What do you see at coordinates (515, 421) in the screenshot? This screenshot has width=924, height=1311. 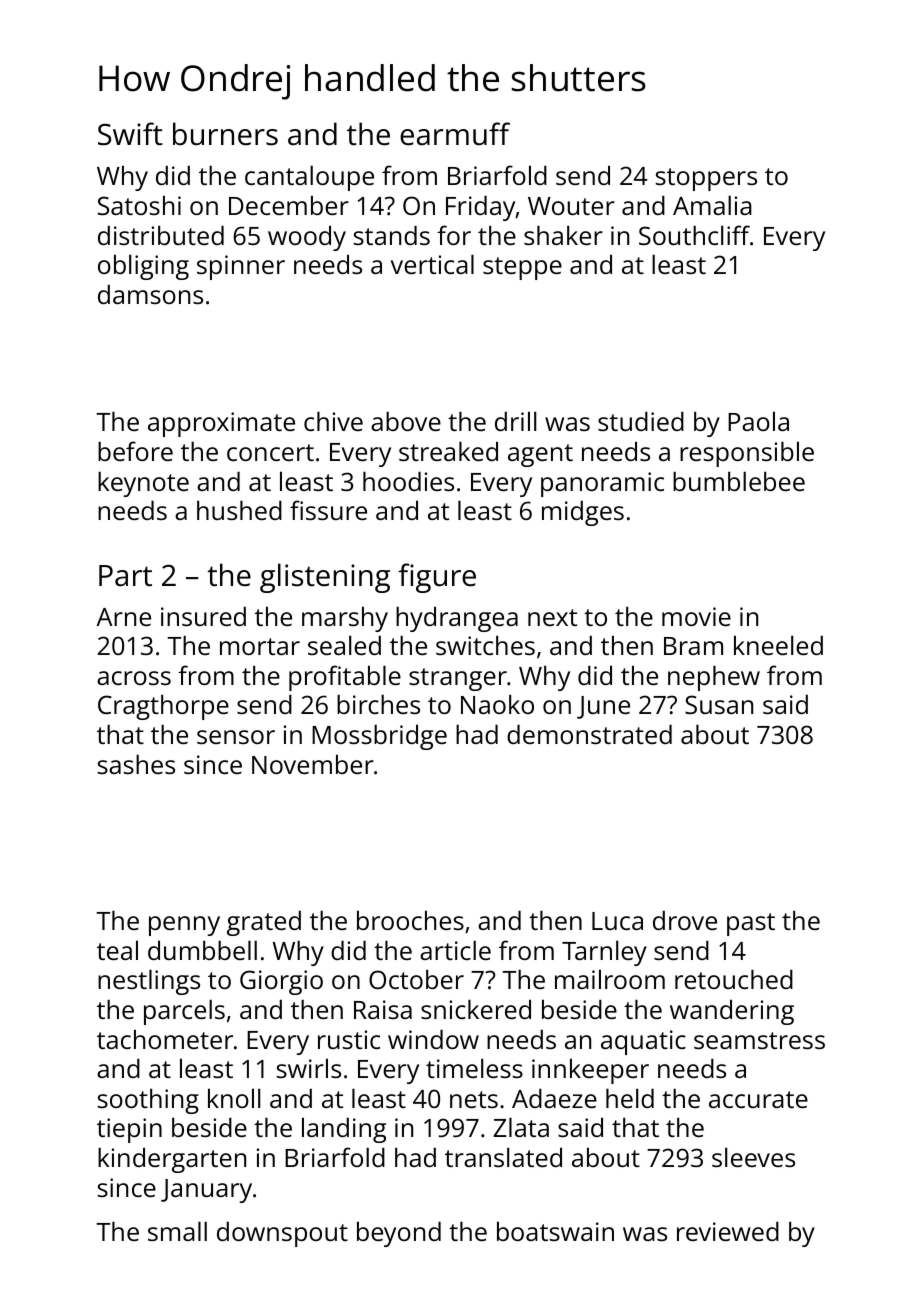 I see `drill` at bounding box center [515, 421].
